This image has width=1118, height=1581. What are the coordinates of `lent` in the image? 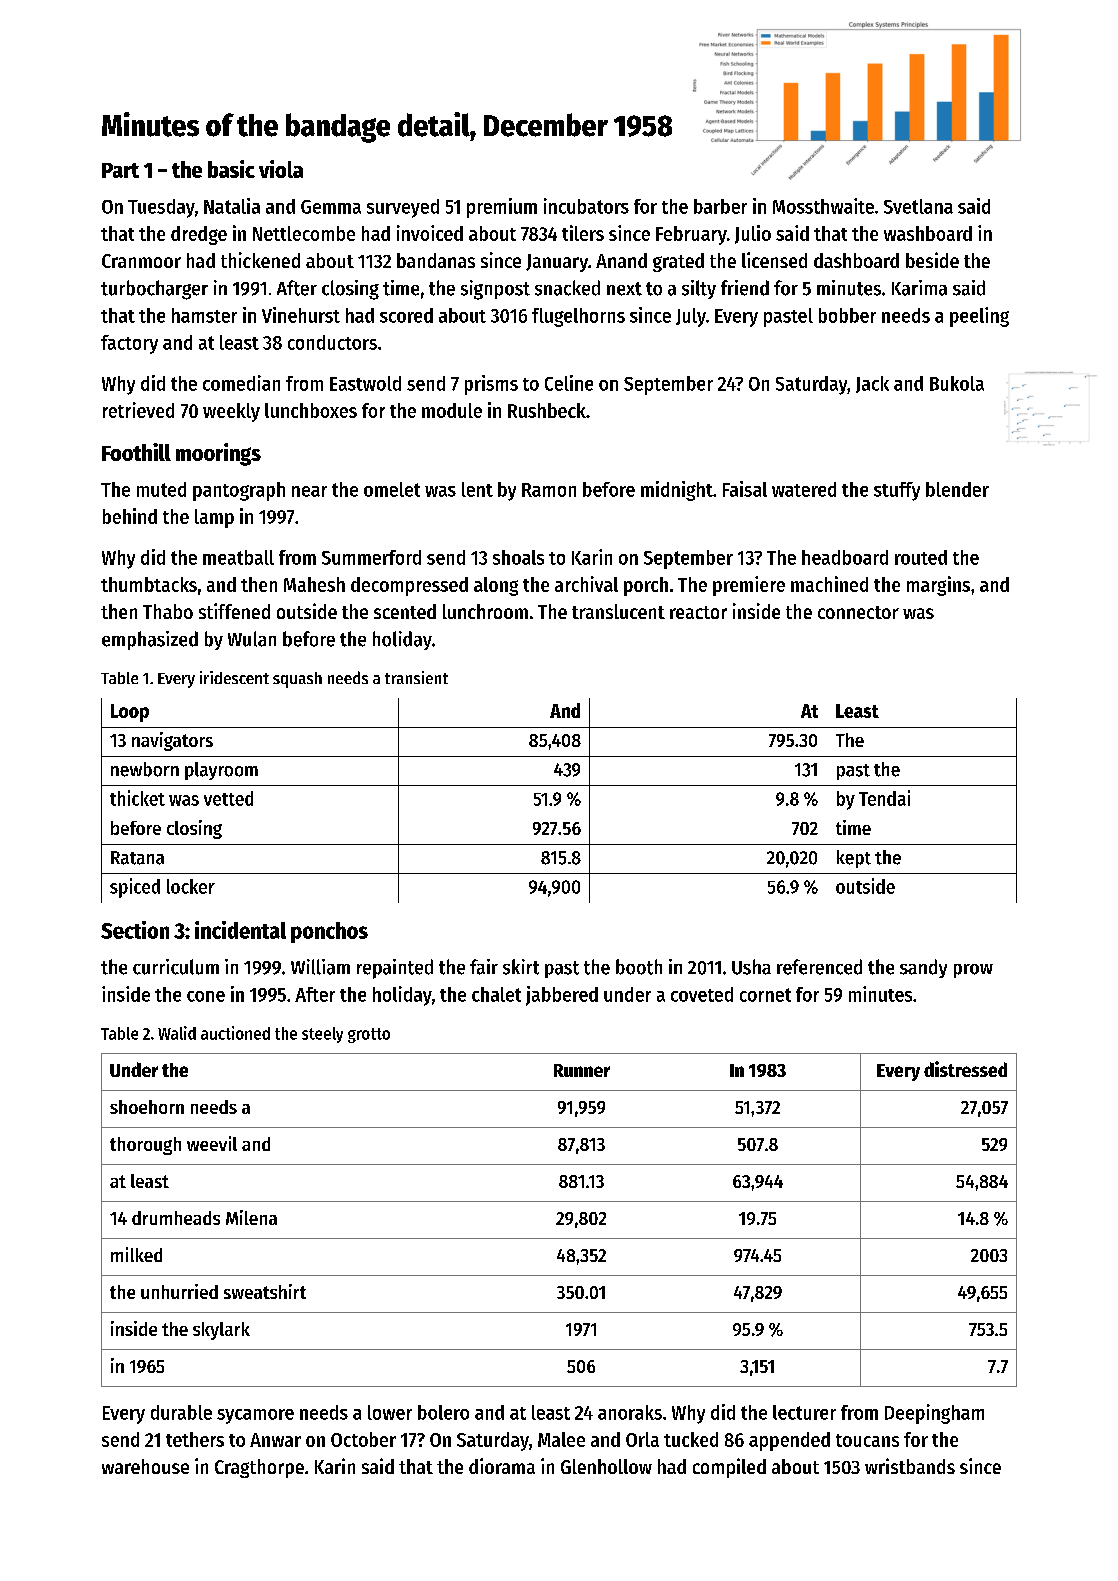 It's located at (477, 489).
